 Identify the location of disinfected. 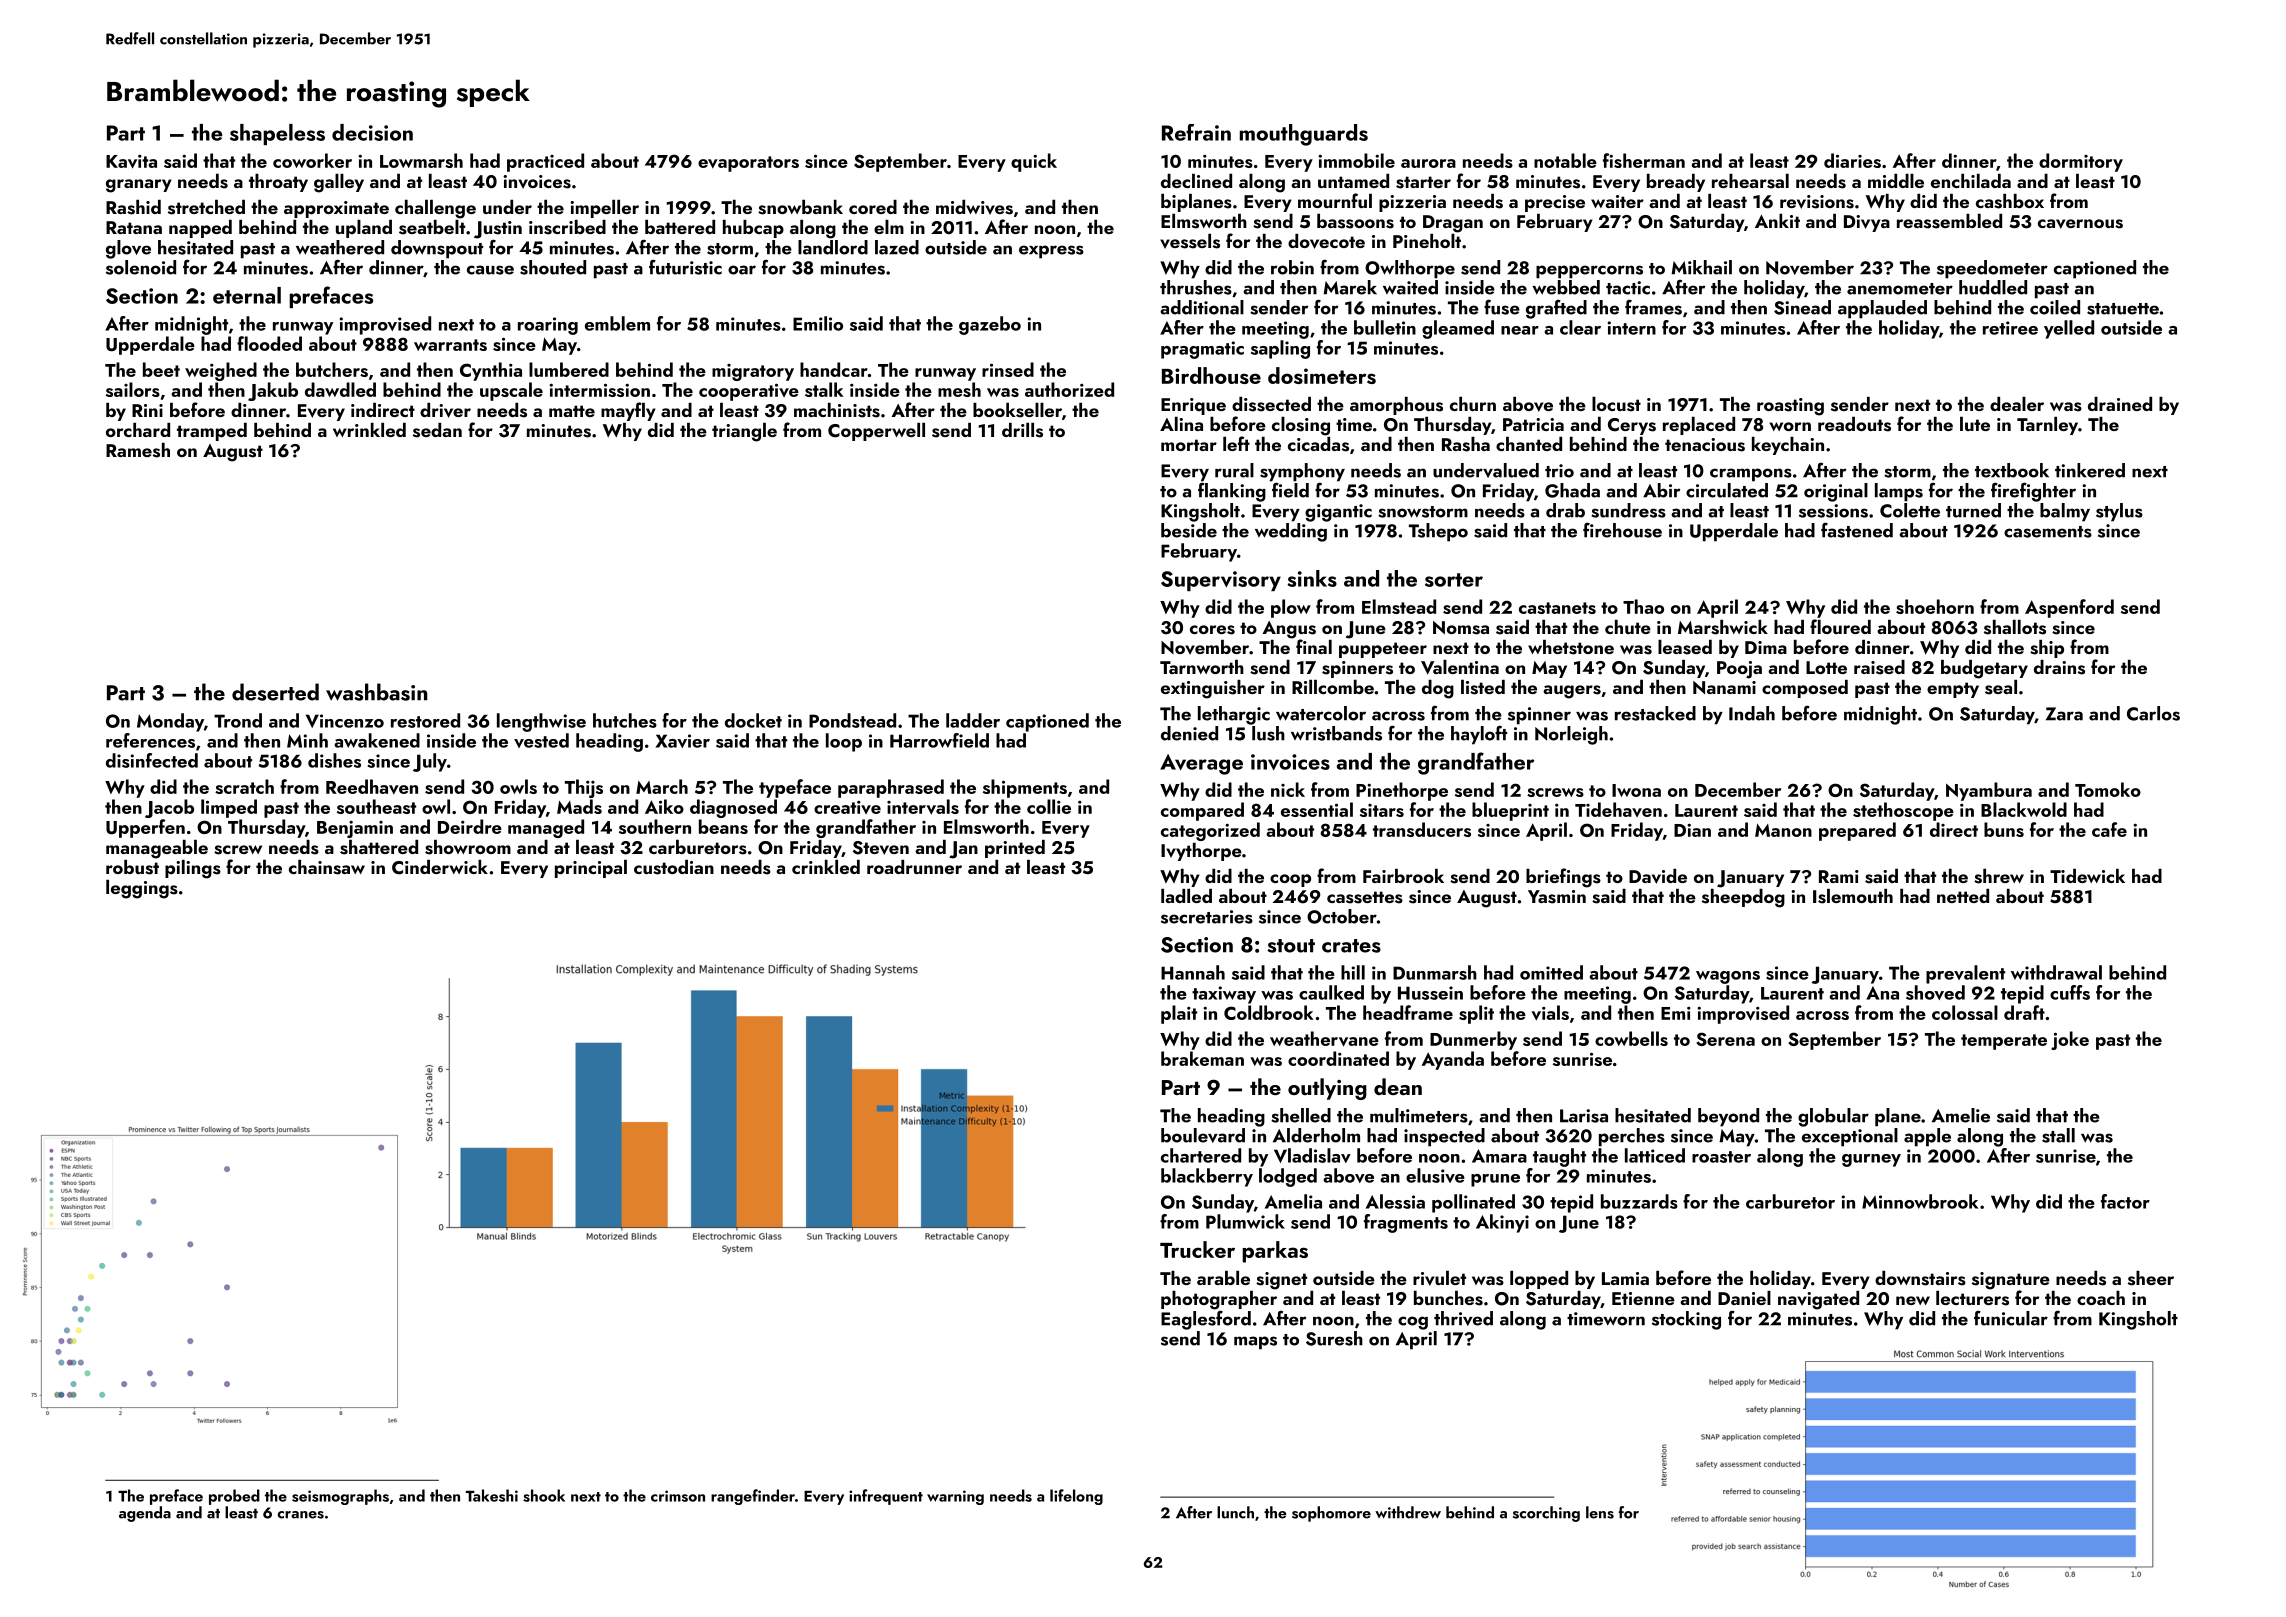
(152, 760).
